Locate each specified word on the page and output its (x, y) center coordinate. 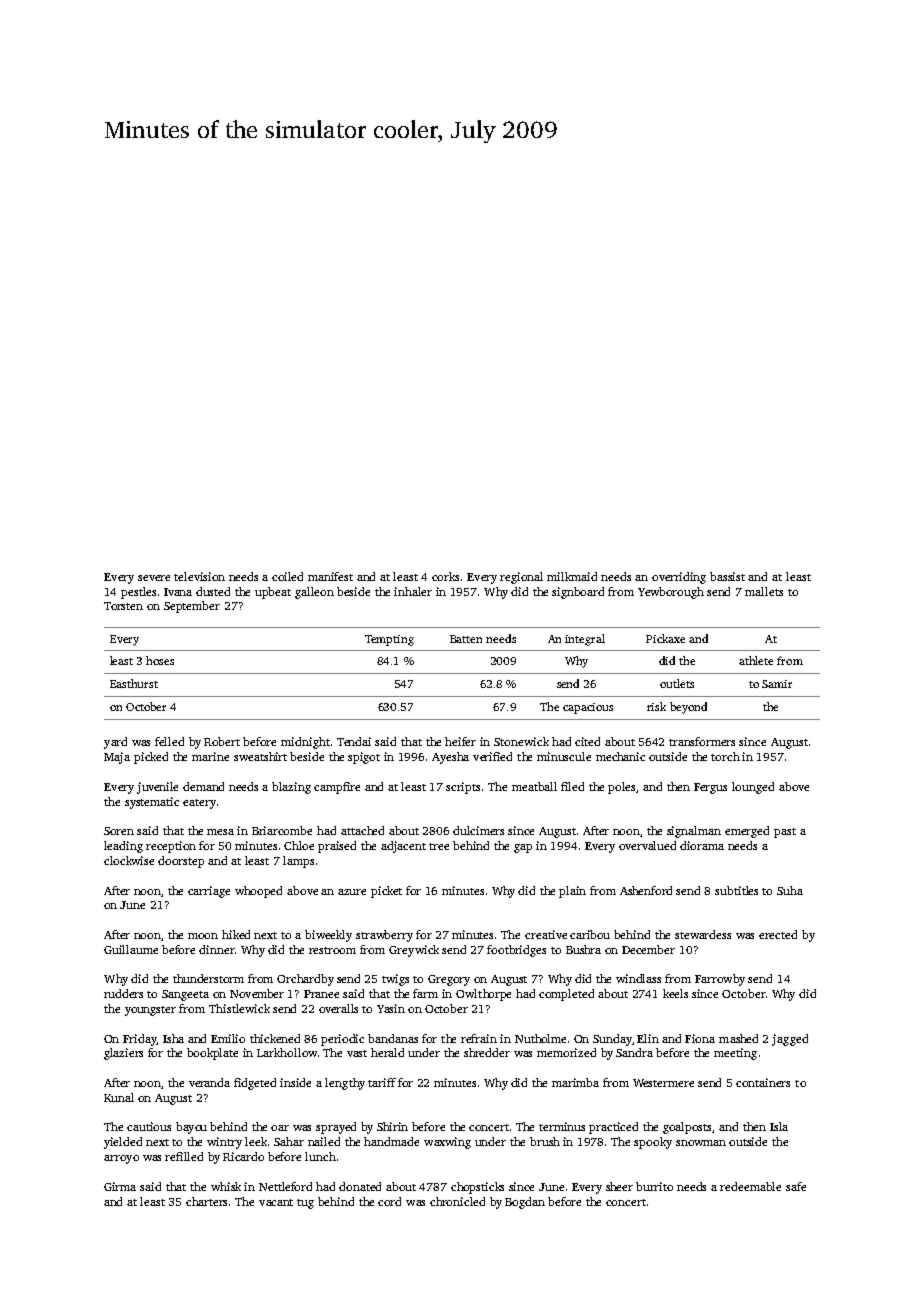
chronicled (457, 1201)
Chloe (299, 845)
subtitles (736, 890)
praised (337, 847)
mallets (764, 591)
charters (206, 1201)
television (199, 576)
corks (445, 576)
